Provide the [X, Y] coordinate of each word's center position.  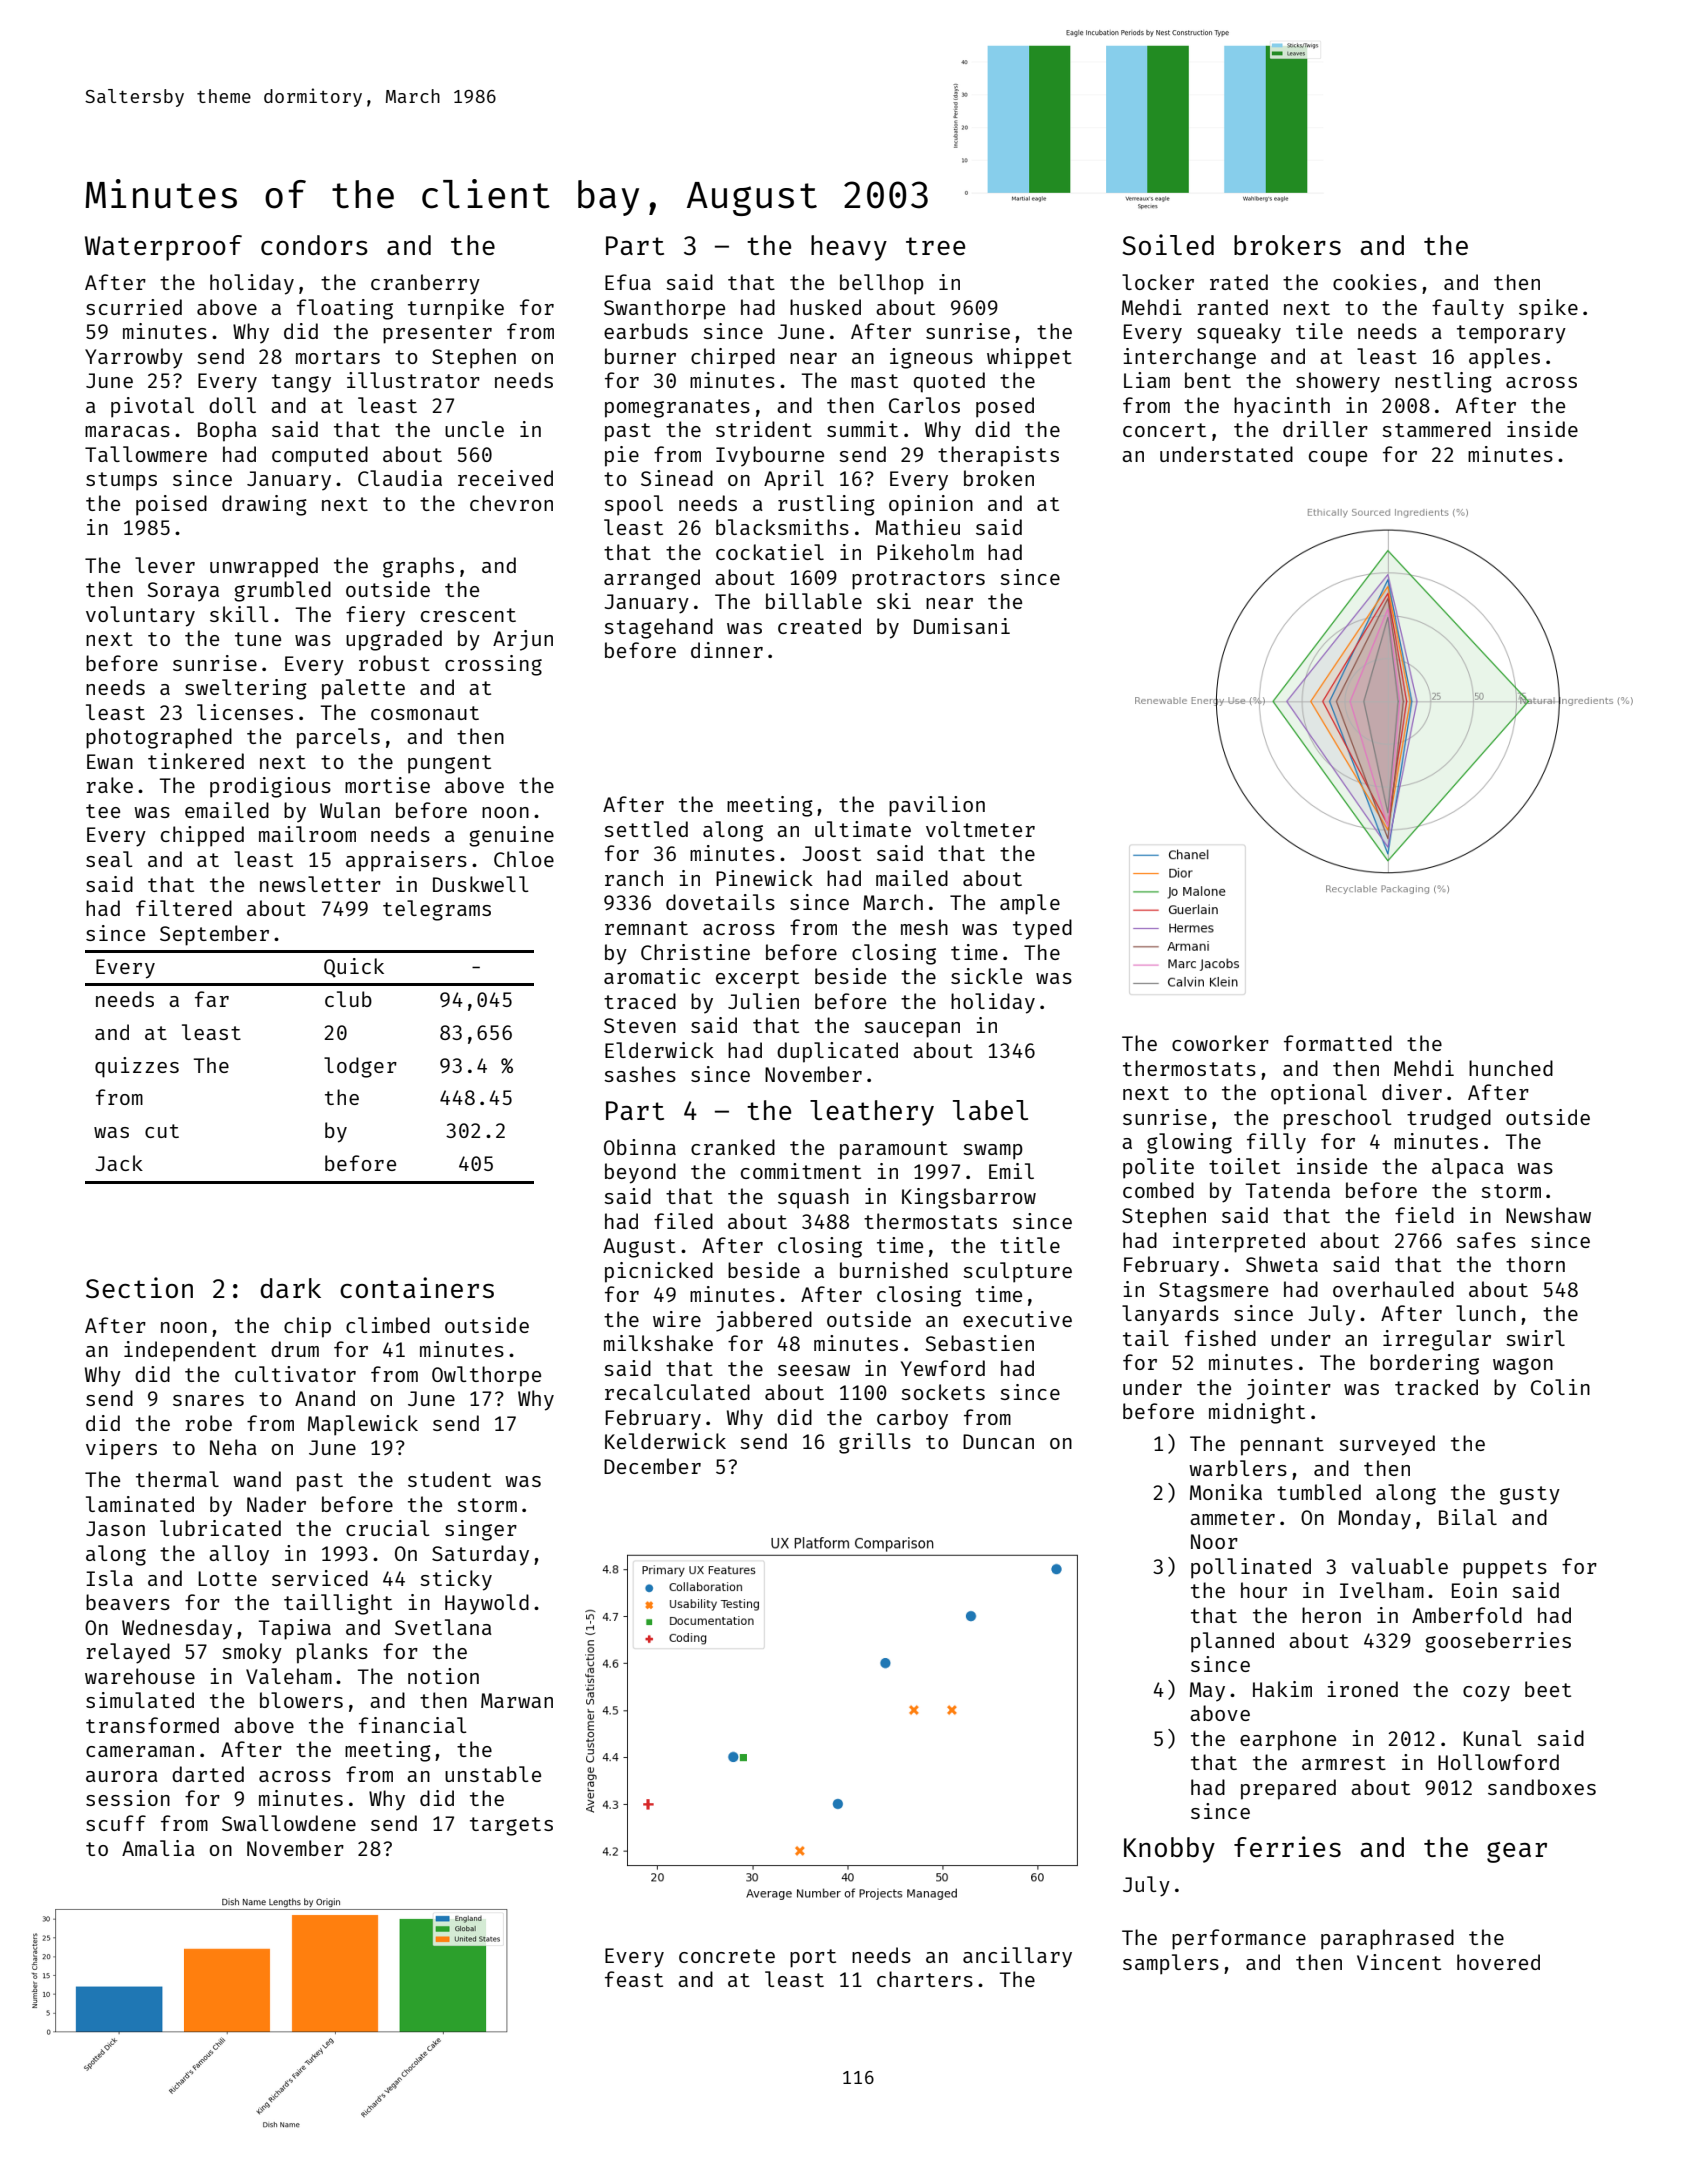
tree [935, 246]
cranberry [425, 284]
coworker [1220, 1043]
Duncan [998, 1441]
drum [295, 1349]
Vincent [1399, 1962]
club [348, 999]
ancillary [1017, 1957]
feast [634, 1979]
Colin [1560, 1387]
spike [1548, 309]
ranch [634, 878]
